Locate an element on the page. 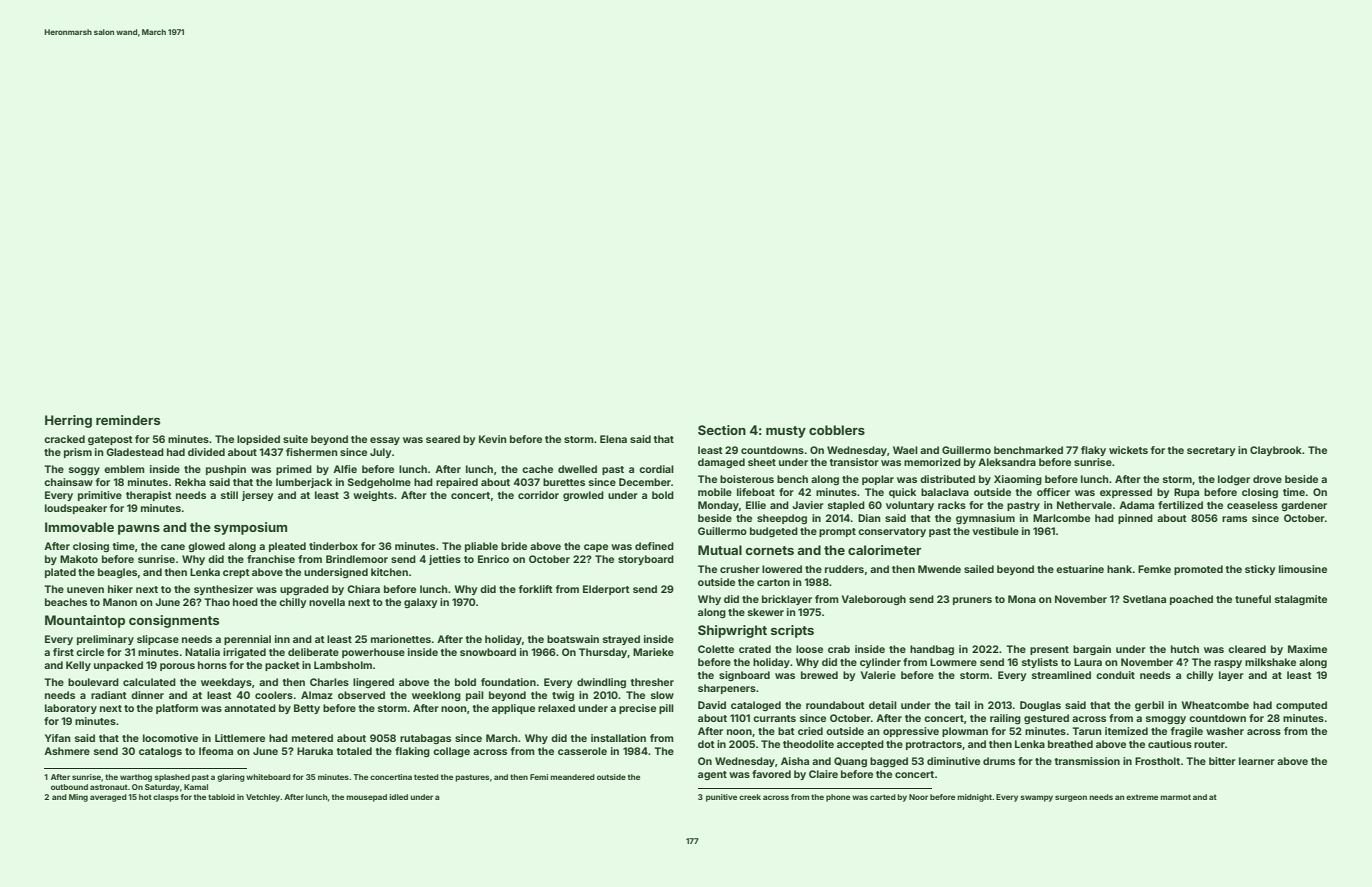 The width and height of the document is (1372, 887). forklift is located at coordinates (536, 589).
